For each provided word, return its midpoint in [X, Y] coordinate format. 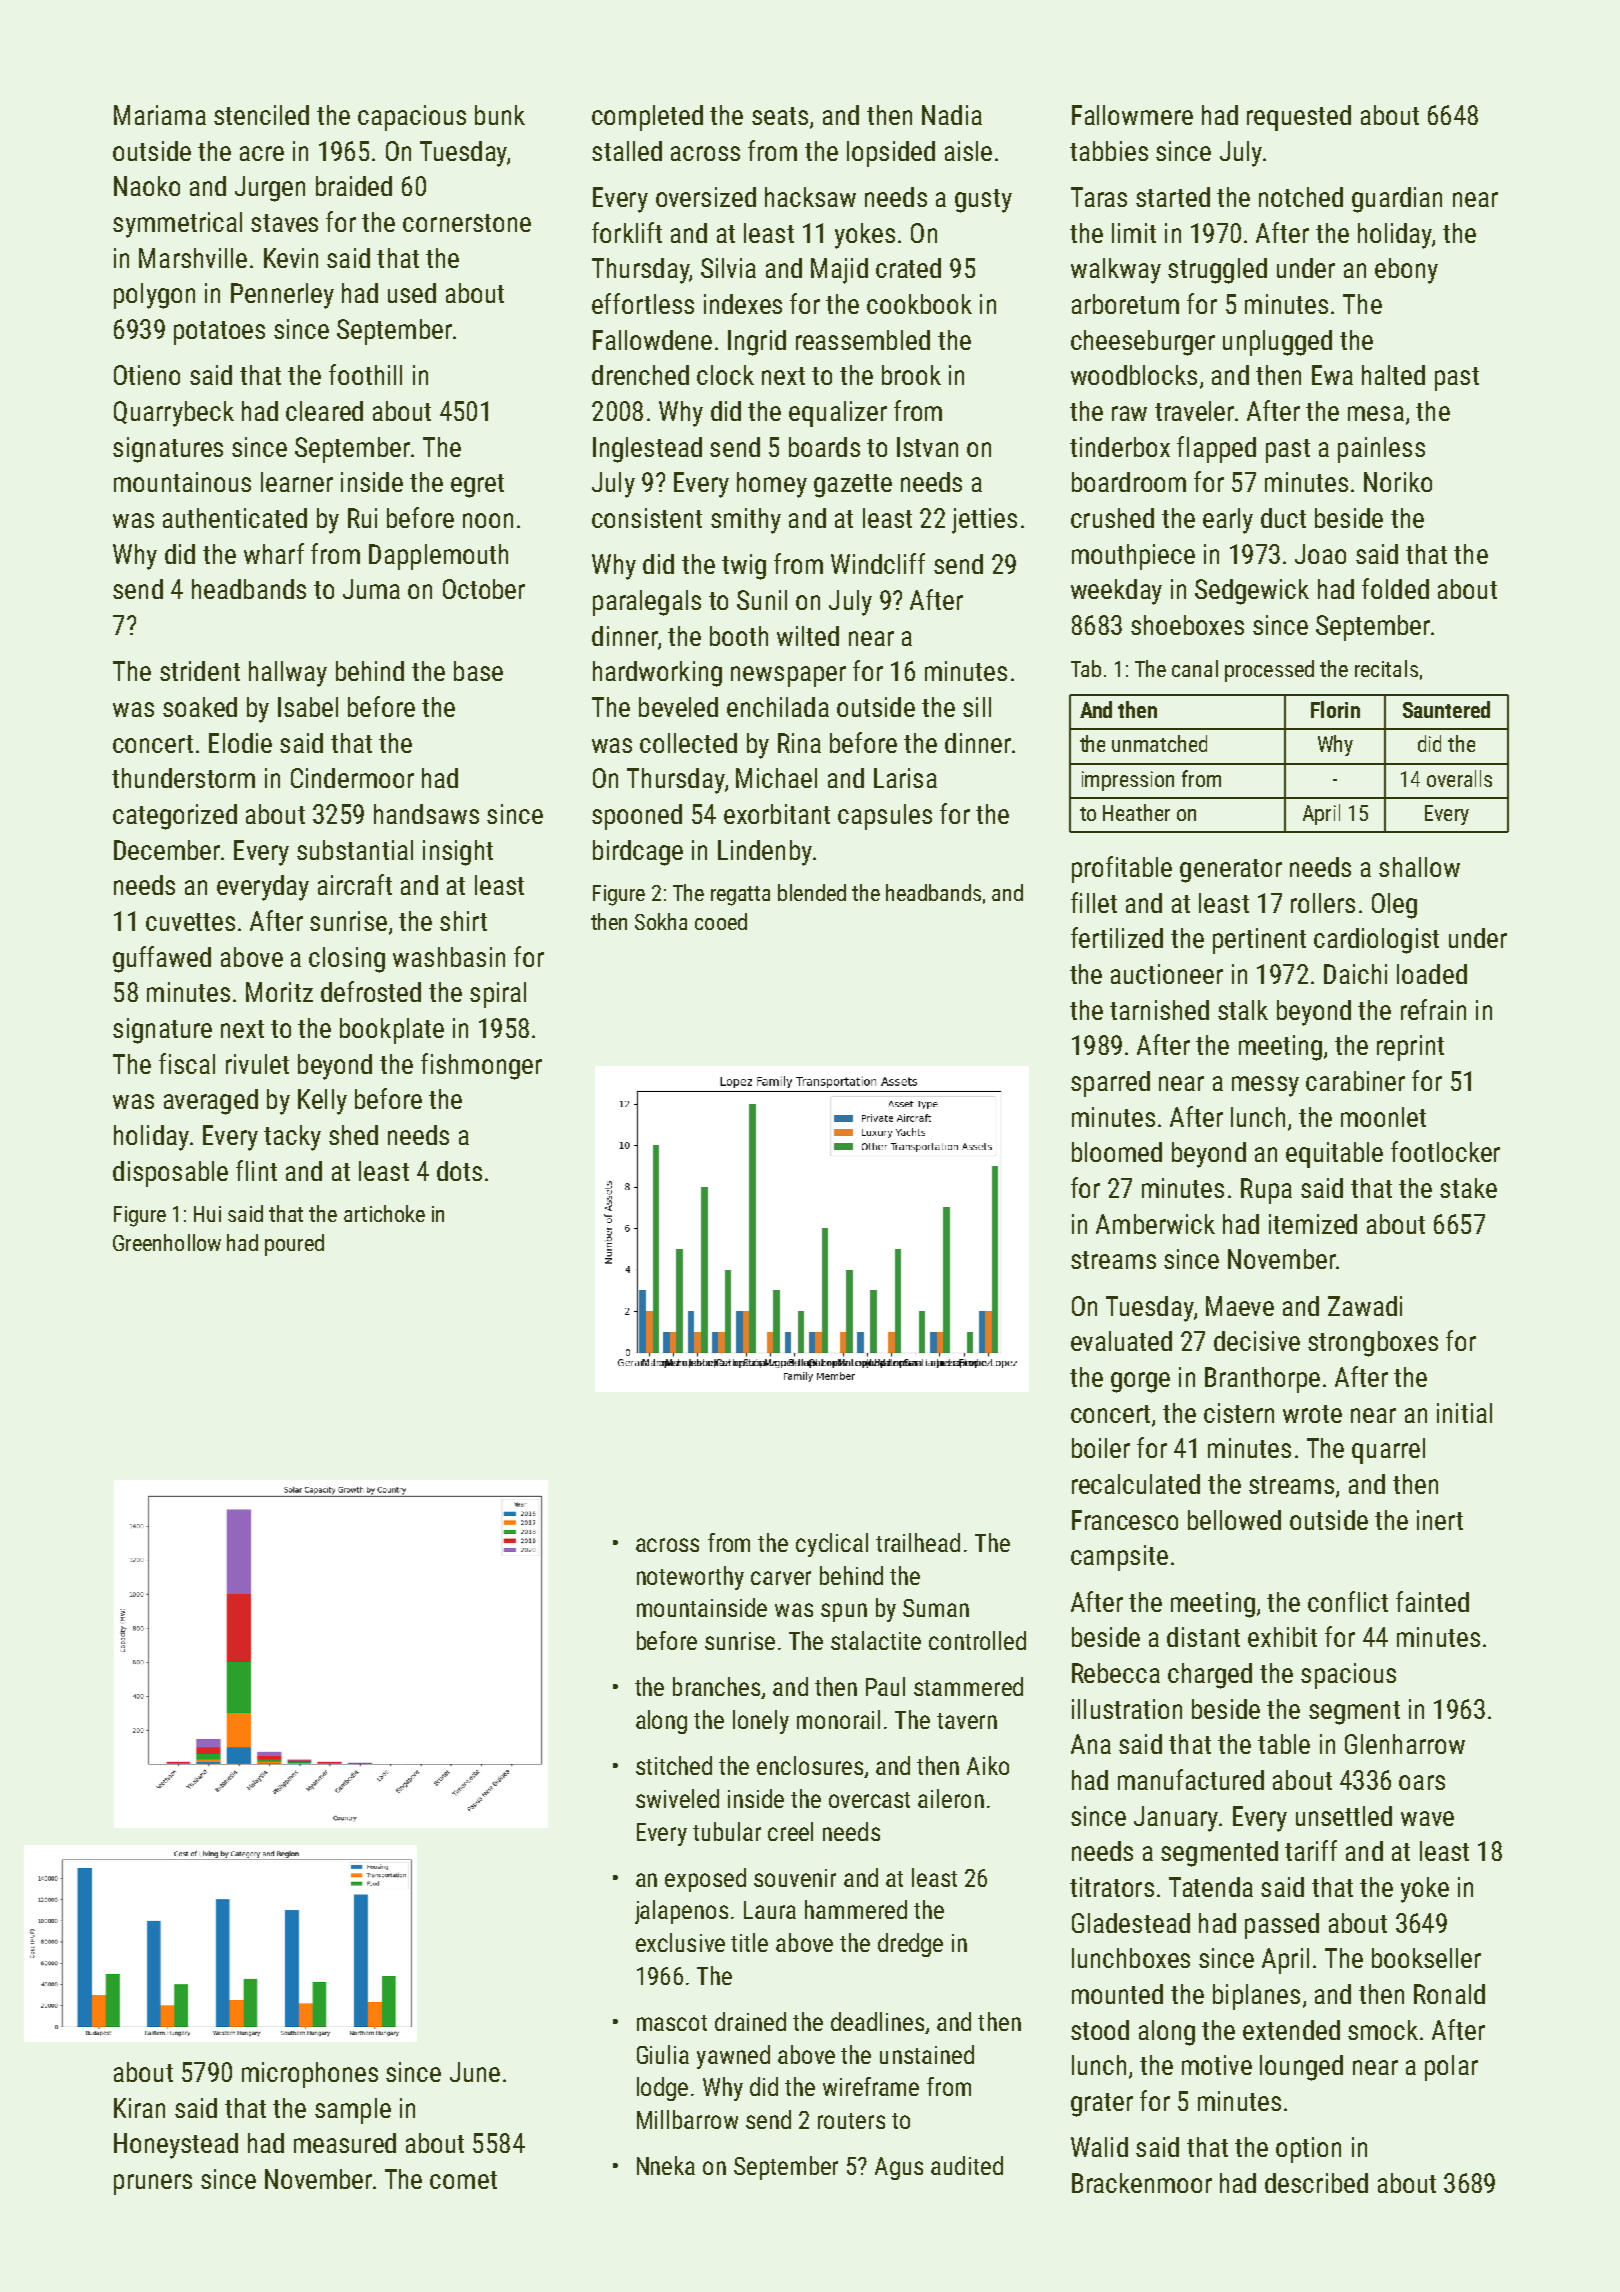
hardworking [657, 674]
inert [1440, 1520]
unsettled [1344, 1816]
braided [354, 186]
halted [1393, 375]
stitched [674, 1765]
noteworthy [690, 1578]
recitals [1386, 668]
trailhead [918, 1542]
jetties [984, 521]
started [1173, 197]
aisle [968, 151]
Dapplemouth [438, 557]
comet [463, 2180]
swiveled [677, 1798]
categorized [175, 817]
